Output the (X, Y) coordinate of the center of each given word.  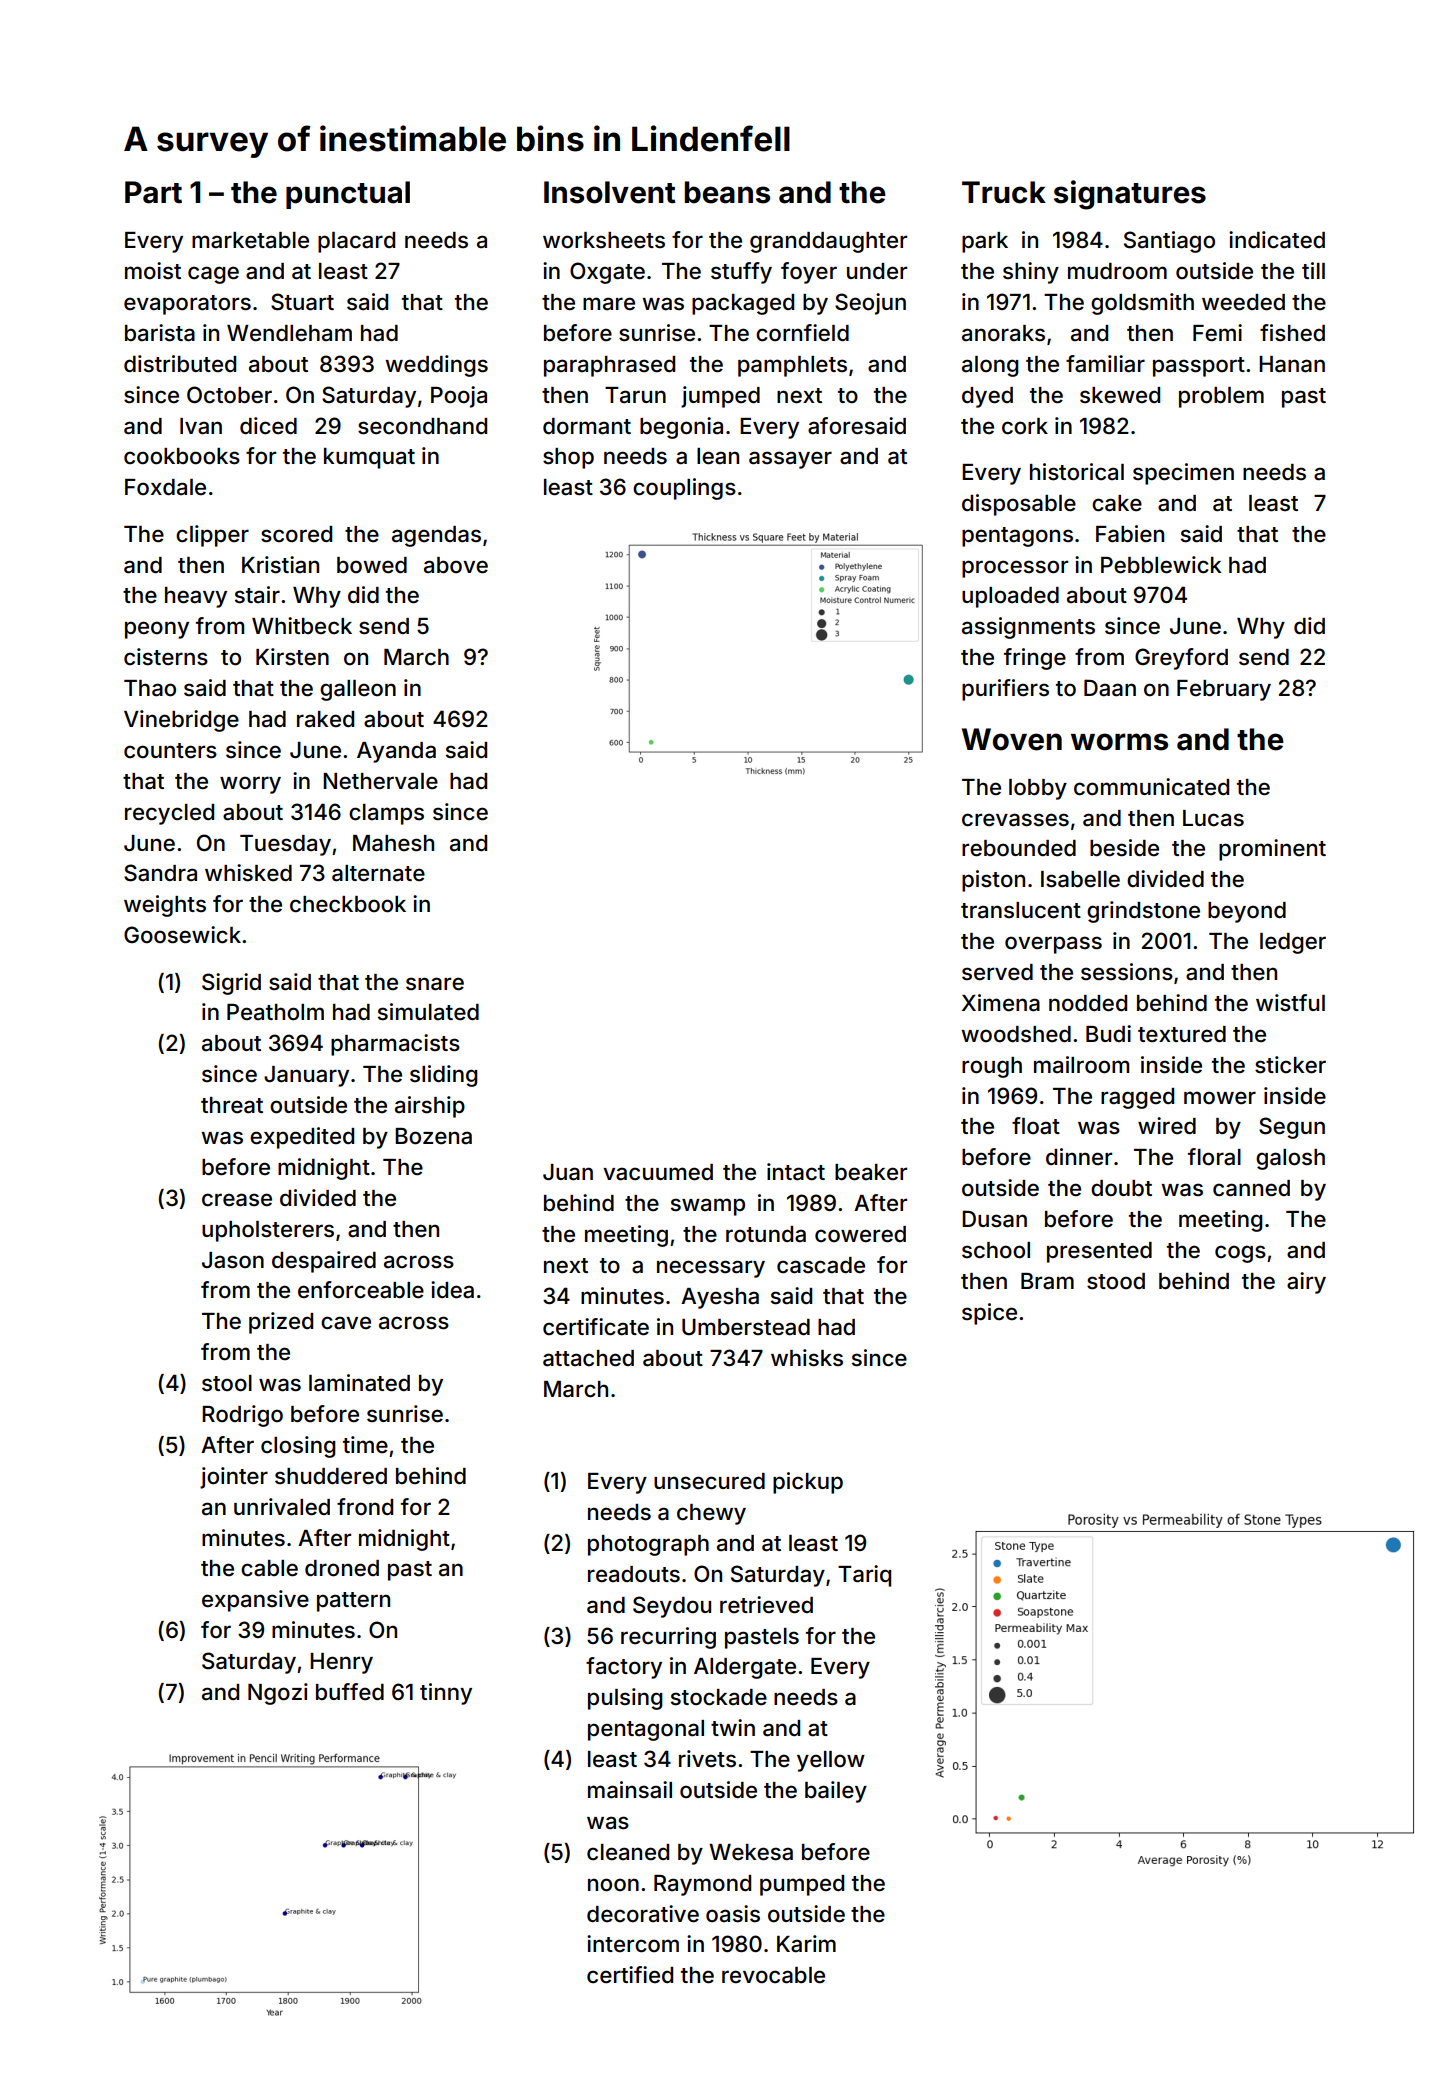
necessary (711, 1269)
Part (153, 192)
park (985, 242)
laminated (359, 1383)
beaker (871, 1172)
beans (727, 192)
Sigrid (231, 984)
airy (1306, 1283)
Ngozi (278, 1694)
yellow (831, 1761)
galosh (1290, 1159)
